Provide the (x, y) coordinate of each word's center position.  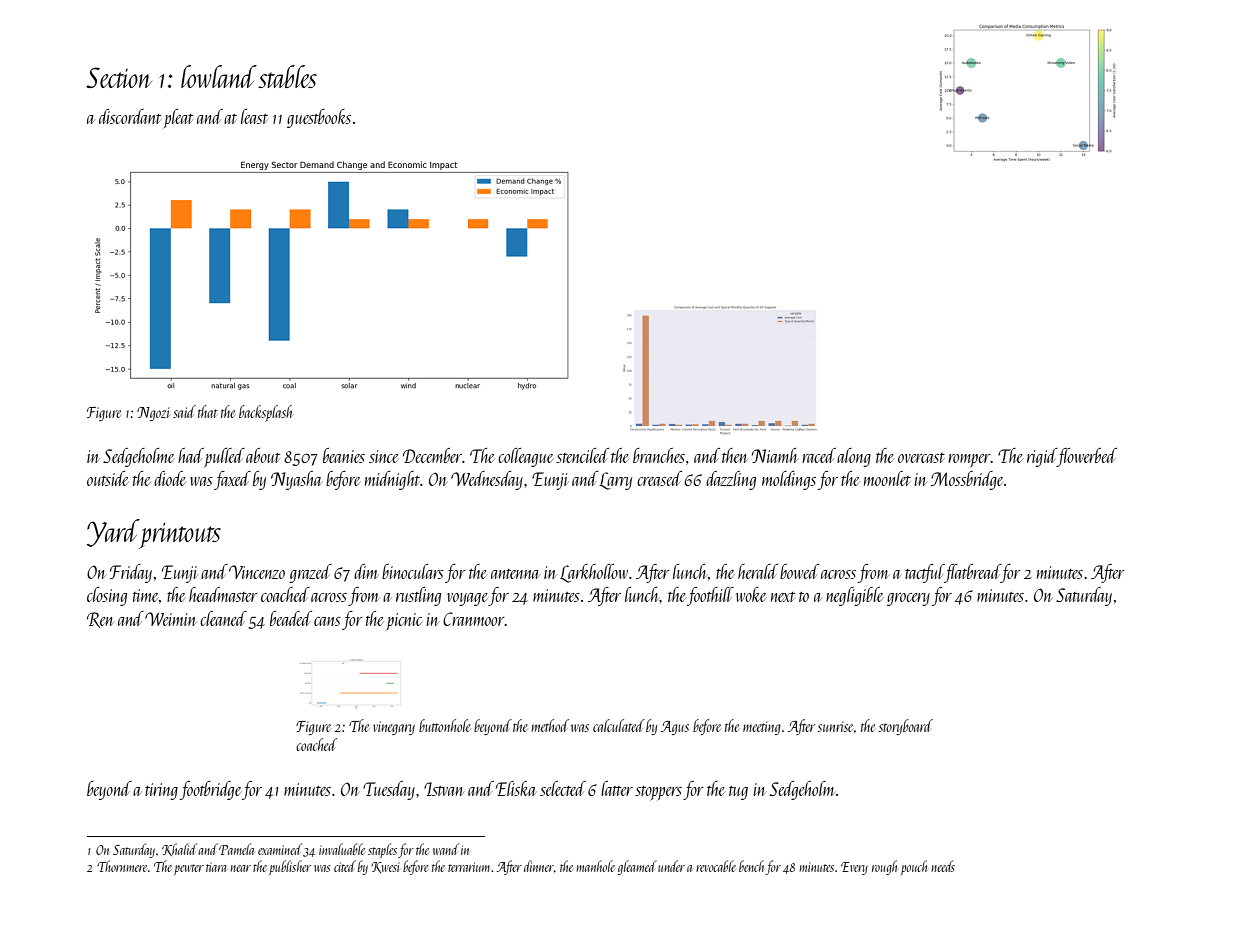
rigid (1042, 457)
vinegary (394, 728)
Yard (113, 533)
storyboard (905, 727)
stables (287, 76)
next (783, 597)
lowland (219, 76)
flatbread (973, 573)
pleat (178, 119)
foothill (710, 596)
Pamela (236, 849)
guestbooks (319, 118)
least (254, 116)
